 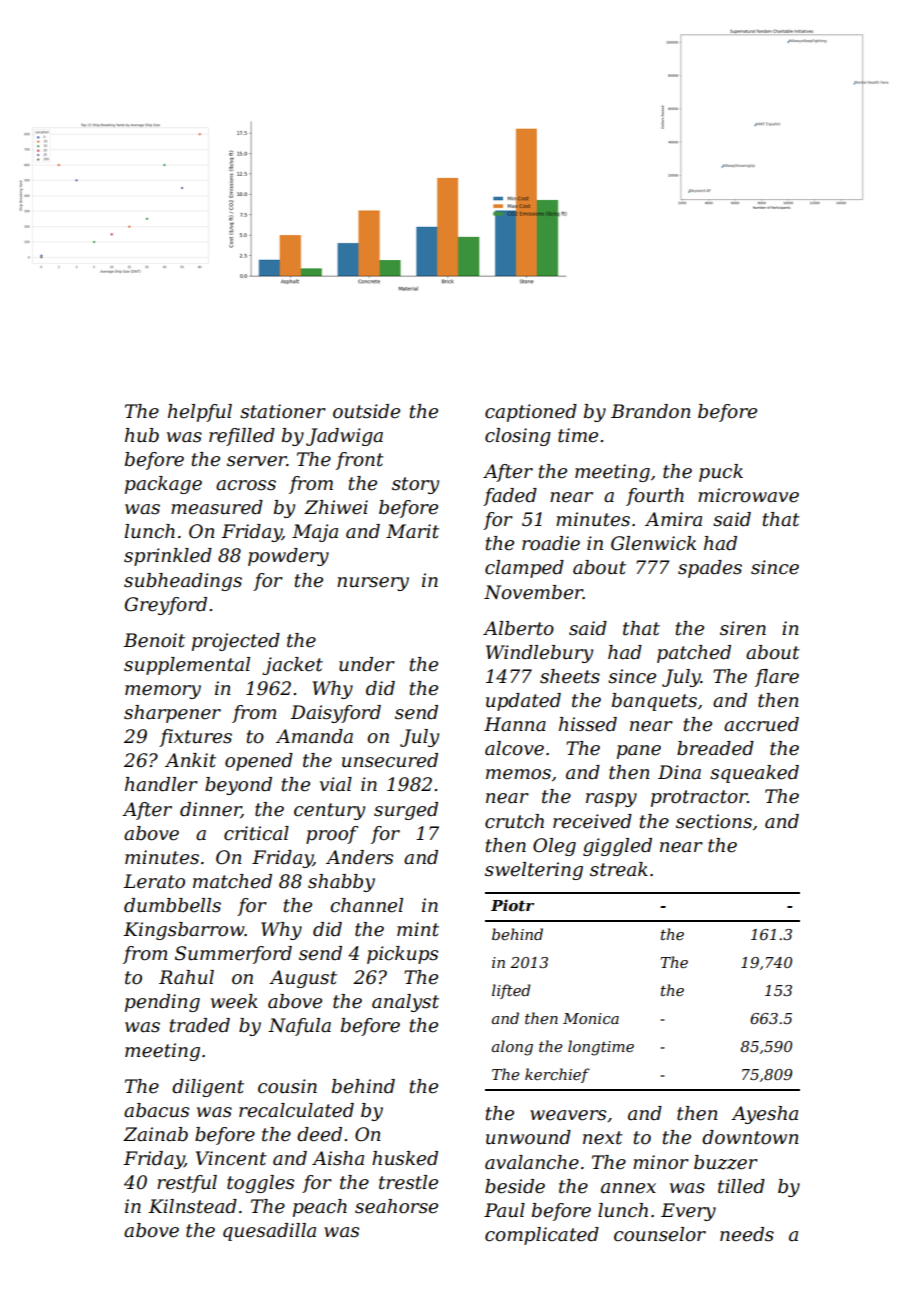 What do you see at coordinates (163, 692) in the screenshot?
I see `memory` at bounding box center [163, 692].
